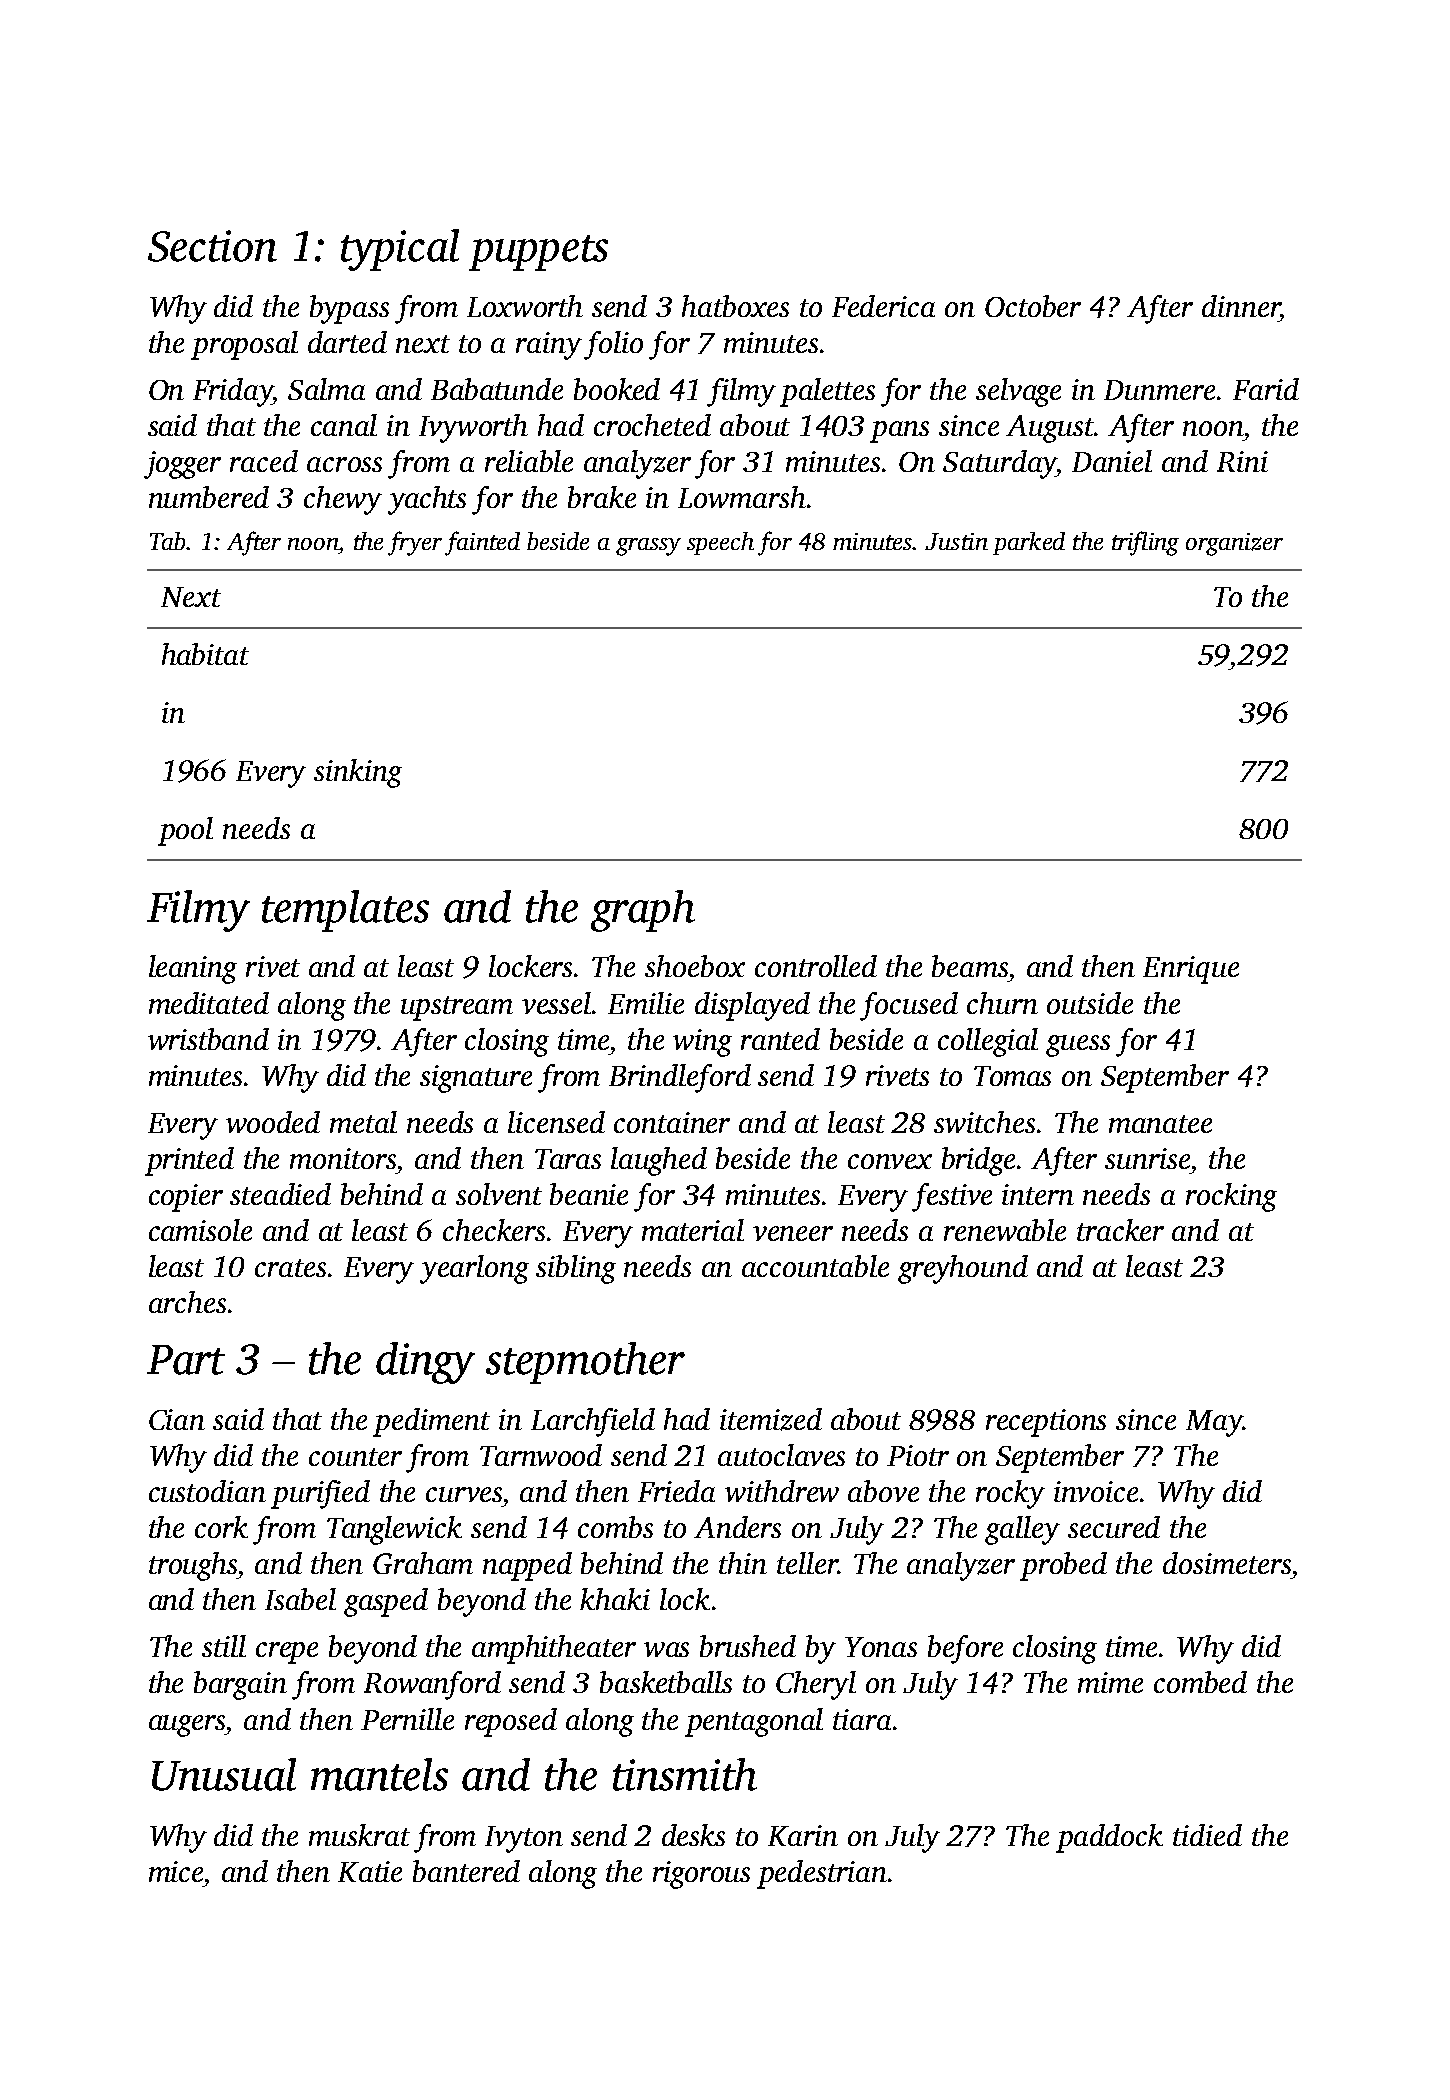 The width and height of the screenshot is (1450, 2100). I want to click on augers, so click(187, 1726).
